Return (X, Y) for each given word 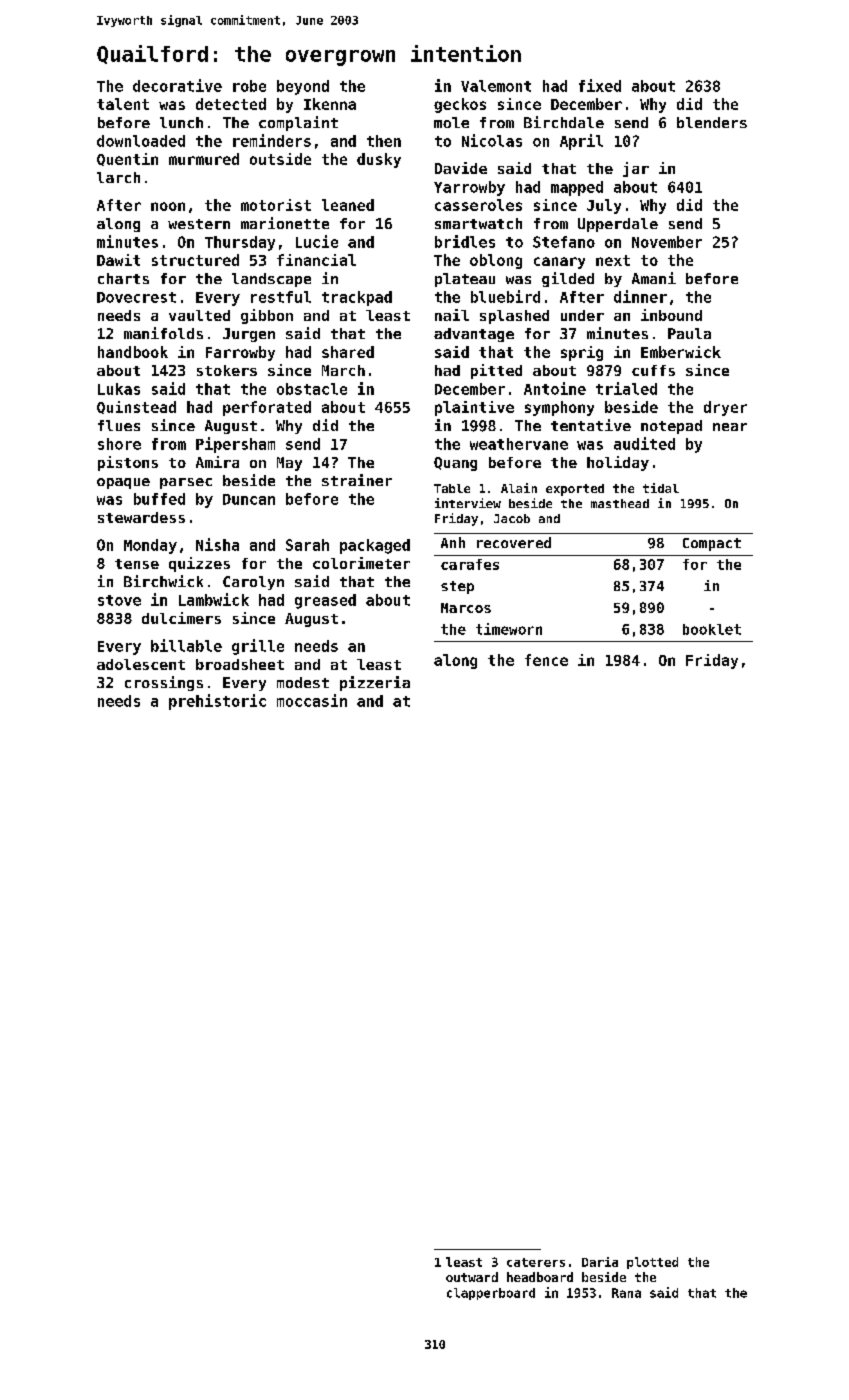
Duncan (249, 499)
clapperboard (491, 1294)
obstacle (312, 389)
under (582, 315)
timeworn (509, 629)
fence (546, 660)
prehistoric (217, 702)
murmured (204, 159)
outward (472, 1277)
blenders (712, 122)
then (384, 141)
